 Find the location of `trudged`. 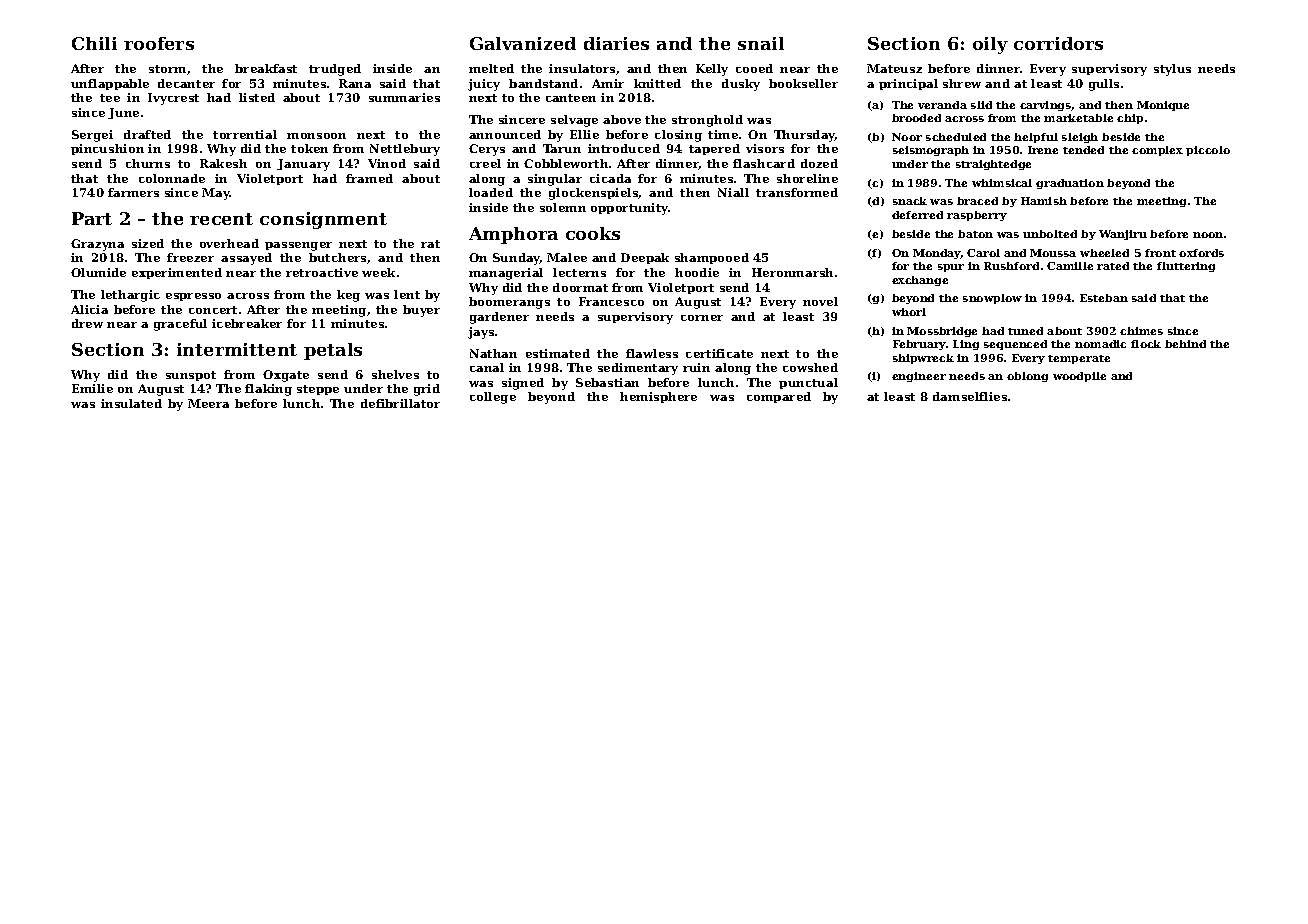

trudged is located at coordinates (335, 70).
